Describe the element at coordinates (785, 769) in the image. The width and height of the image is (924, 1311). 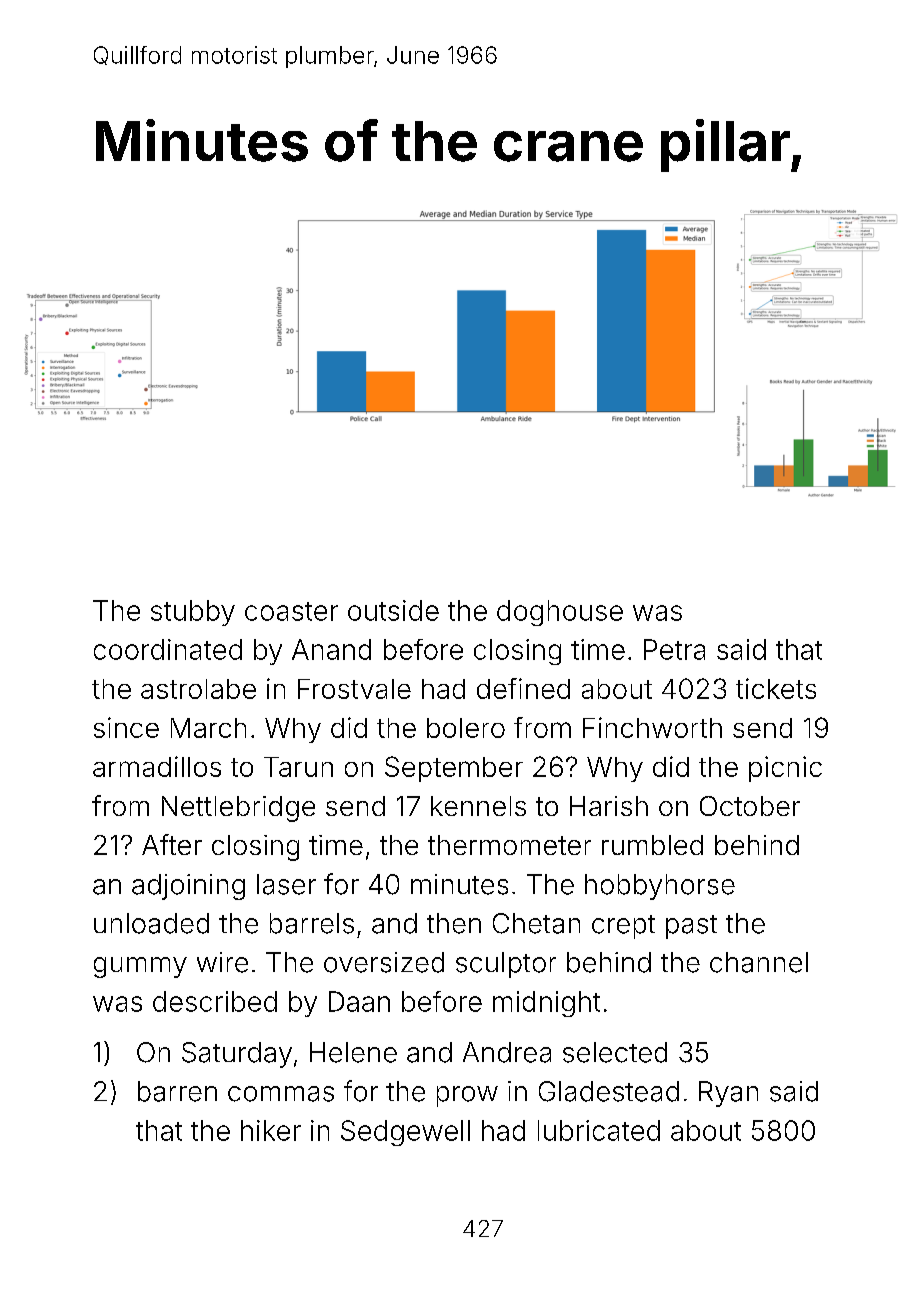
I see `picnic` at that location.
